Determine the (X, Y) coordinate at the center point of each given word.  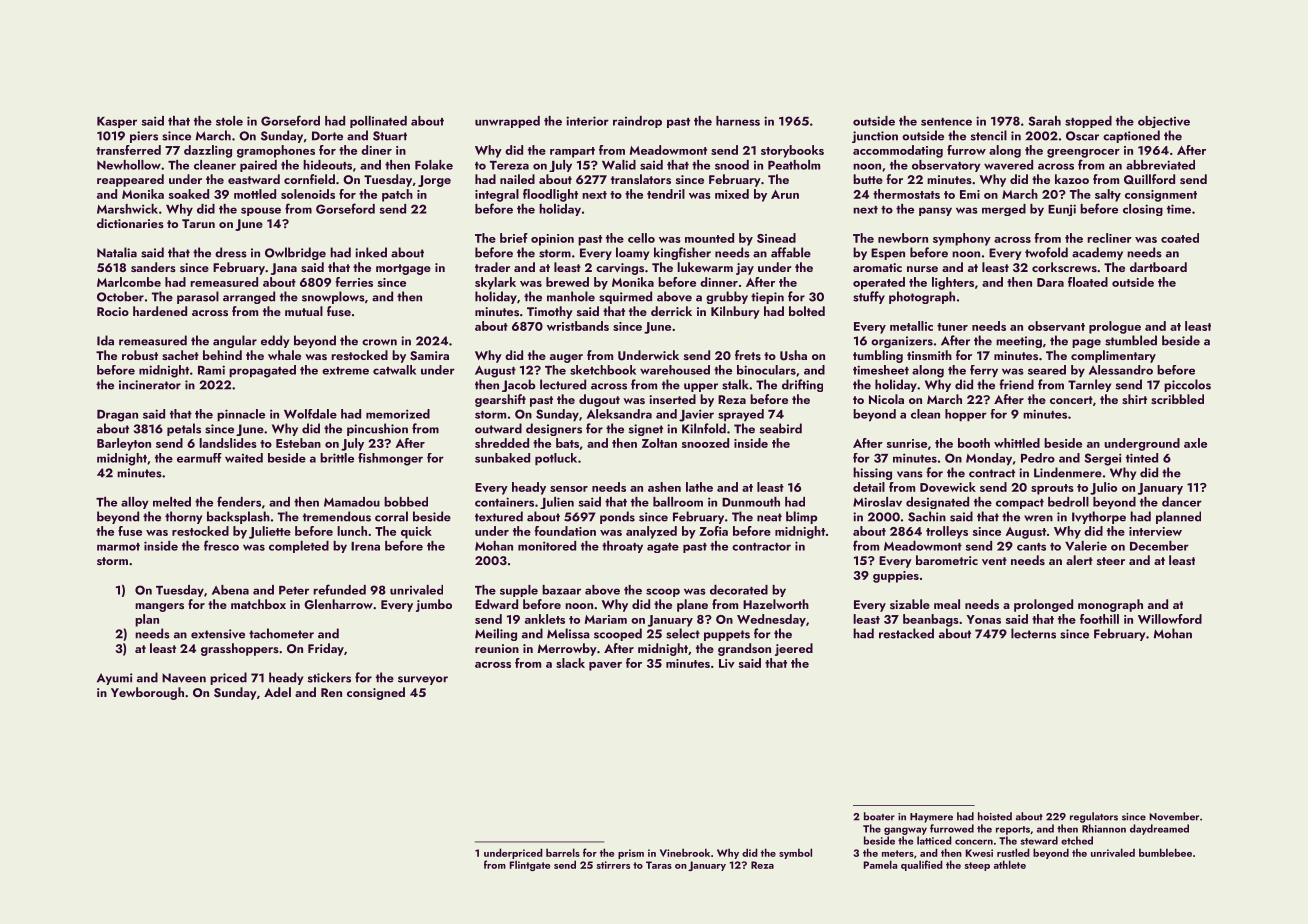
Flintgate (530, 865)
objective (1164, 122)
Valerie (1086, 546)
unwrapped (507, 122)
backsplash (238, 517)
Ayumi (115, 679)
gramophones (276, 151)
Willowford (1170, 619)
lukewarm (705, 267)
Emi (970, 194)
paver (605, 666)
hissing (872, 473)
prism (631, 854)
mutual (304, 311)
